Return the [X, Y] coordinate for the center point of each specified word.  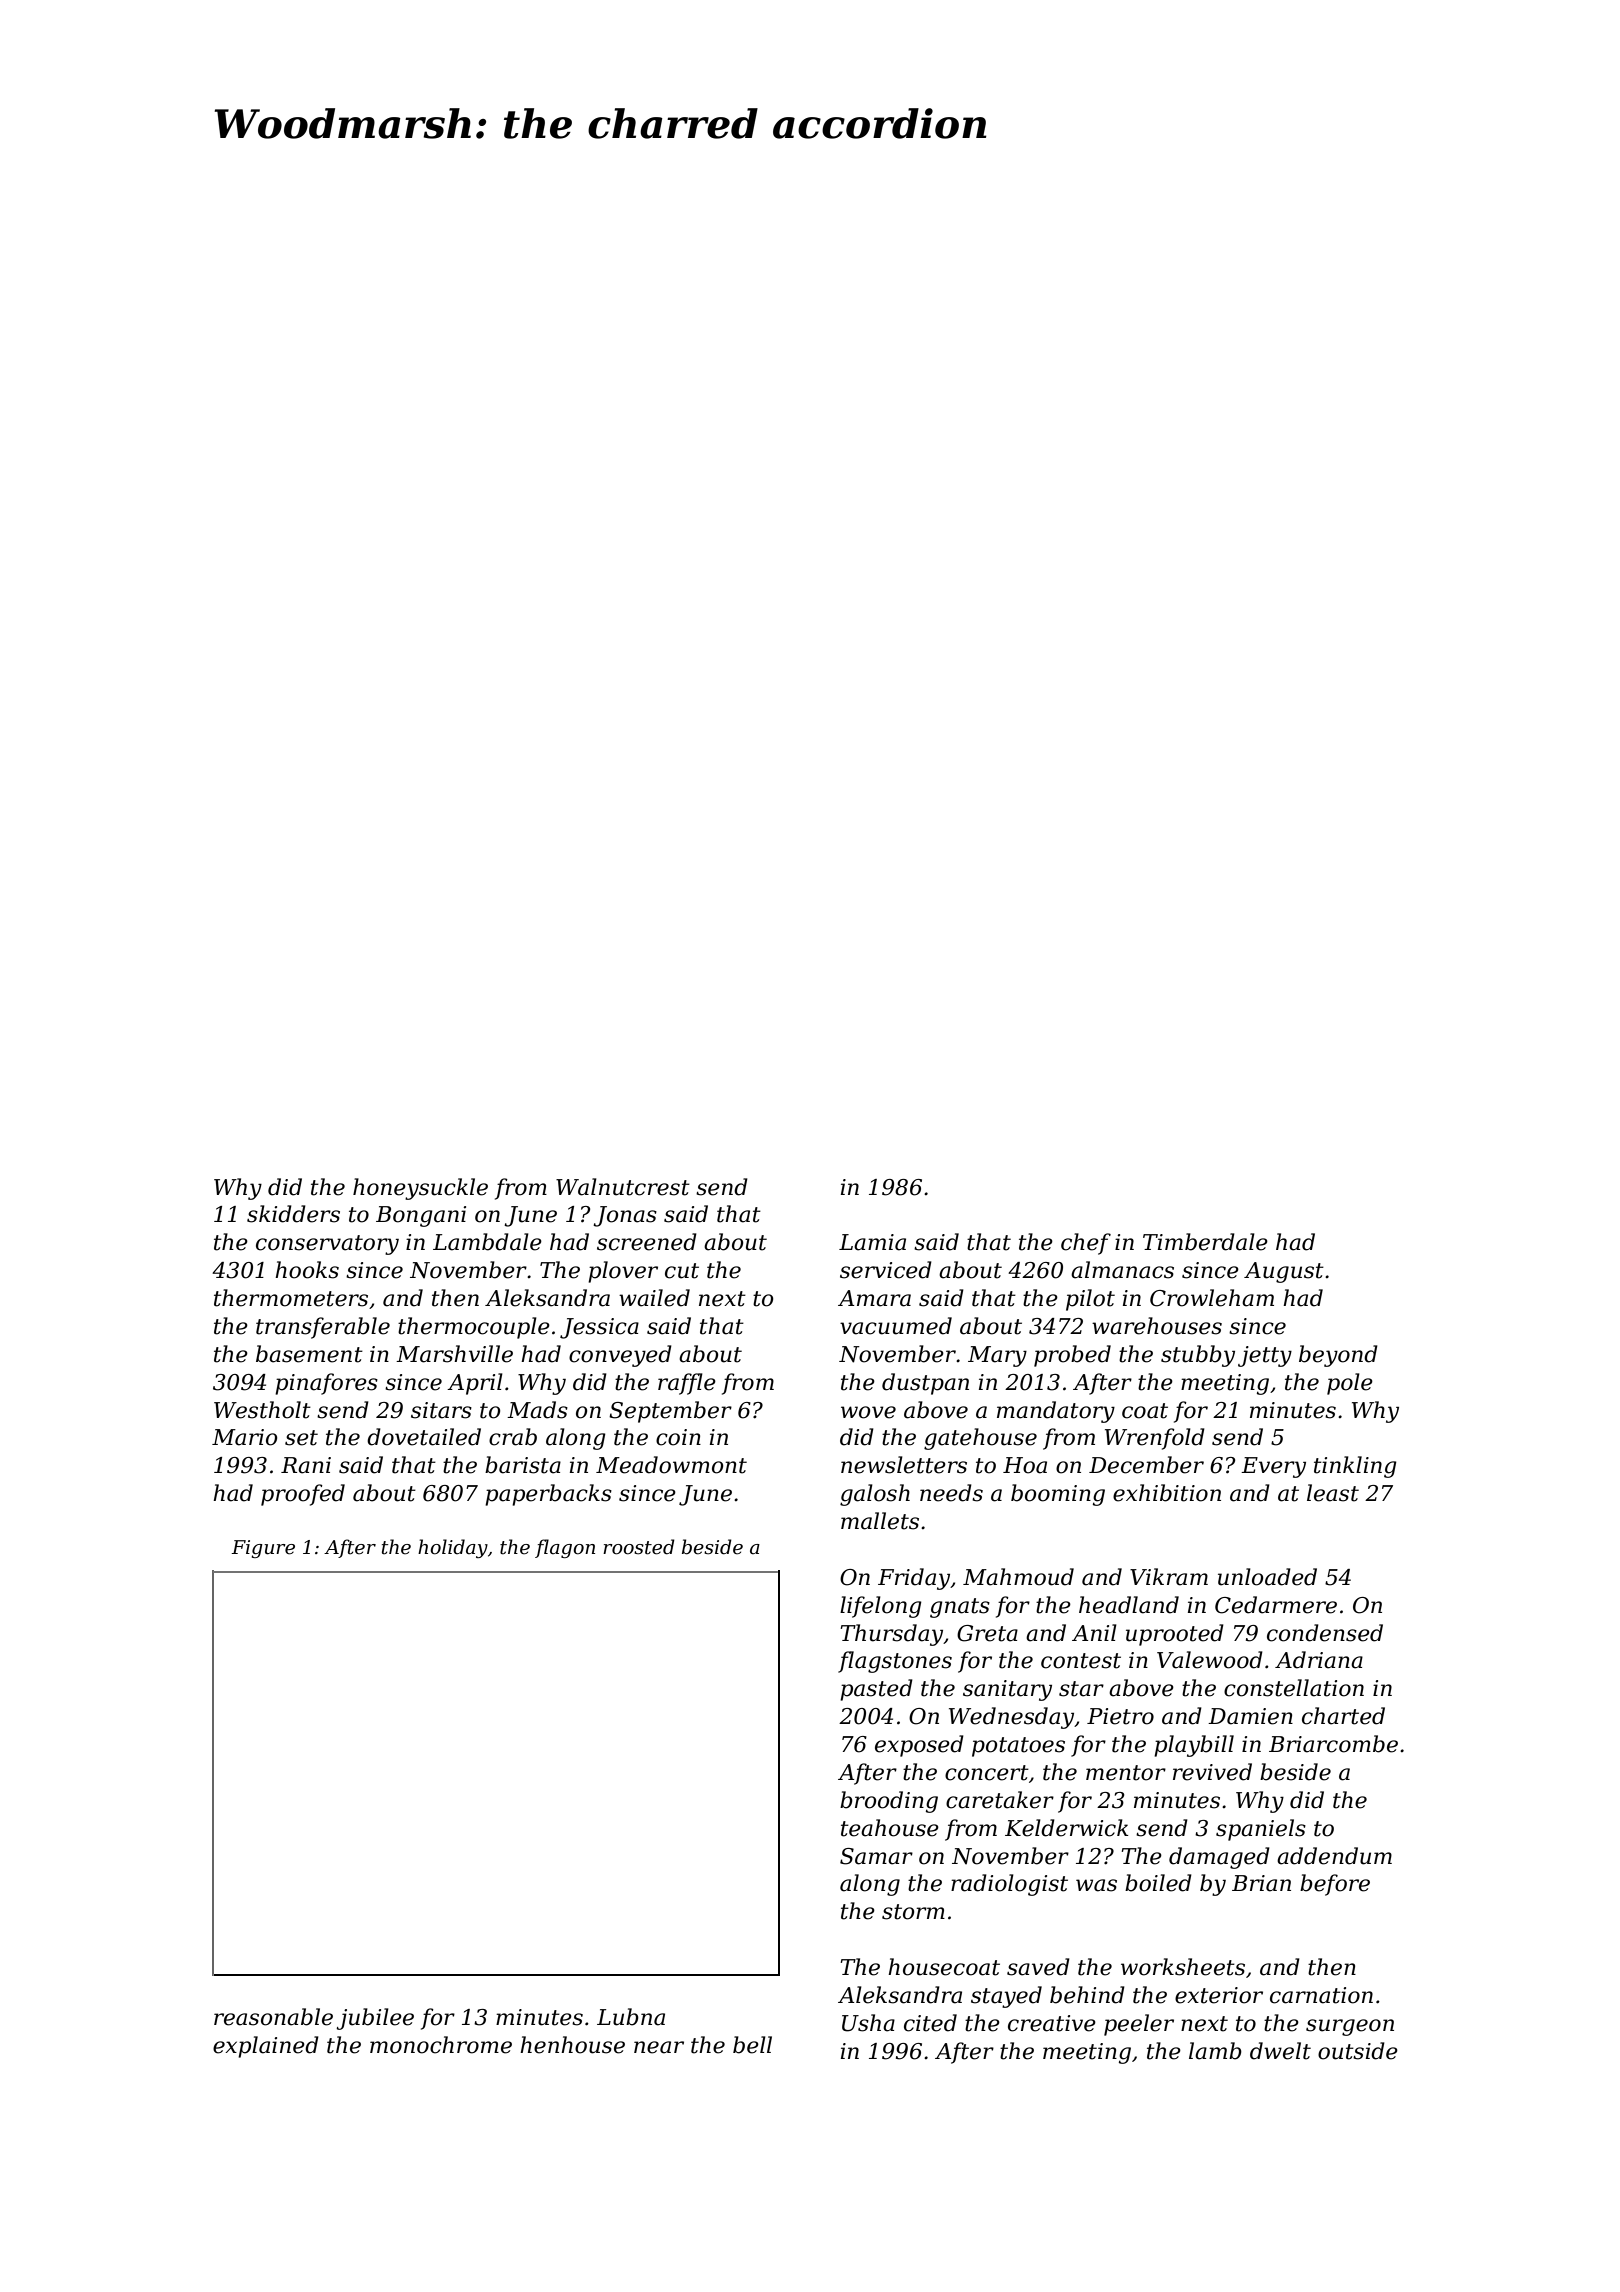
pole [1350, 1384]
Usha [868, 2023]
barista [523, 1465]
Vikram [1169, 1577]
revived [1212, 1772]
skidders [293, 1214]
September [670, 1412]
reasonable [273, 2017]
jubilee [375, 2019]
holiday [453, 1548]
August [1284, 1272]
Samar [876, 1856]
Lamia [872, 1242]
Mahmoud [1018, 1577]
